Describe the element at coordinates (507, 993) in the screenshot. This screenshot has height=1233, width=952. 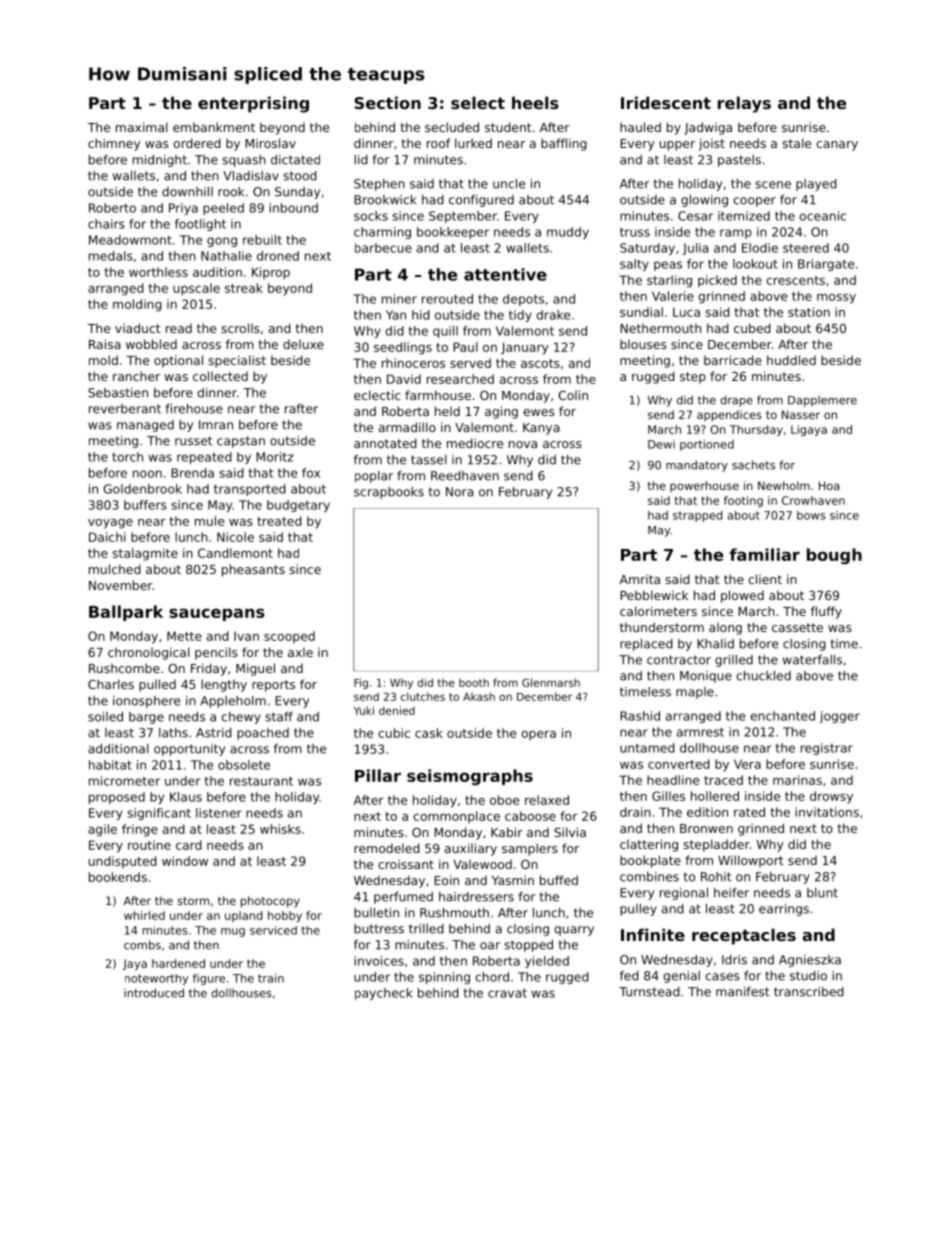
I see `cravat` at that location.
